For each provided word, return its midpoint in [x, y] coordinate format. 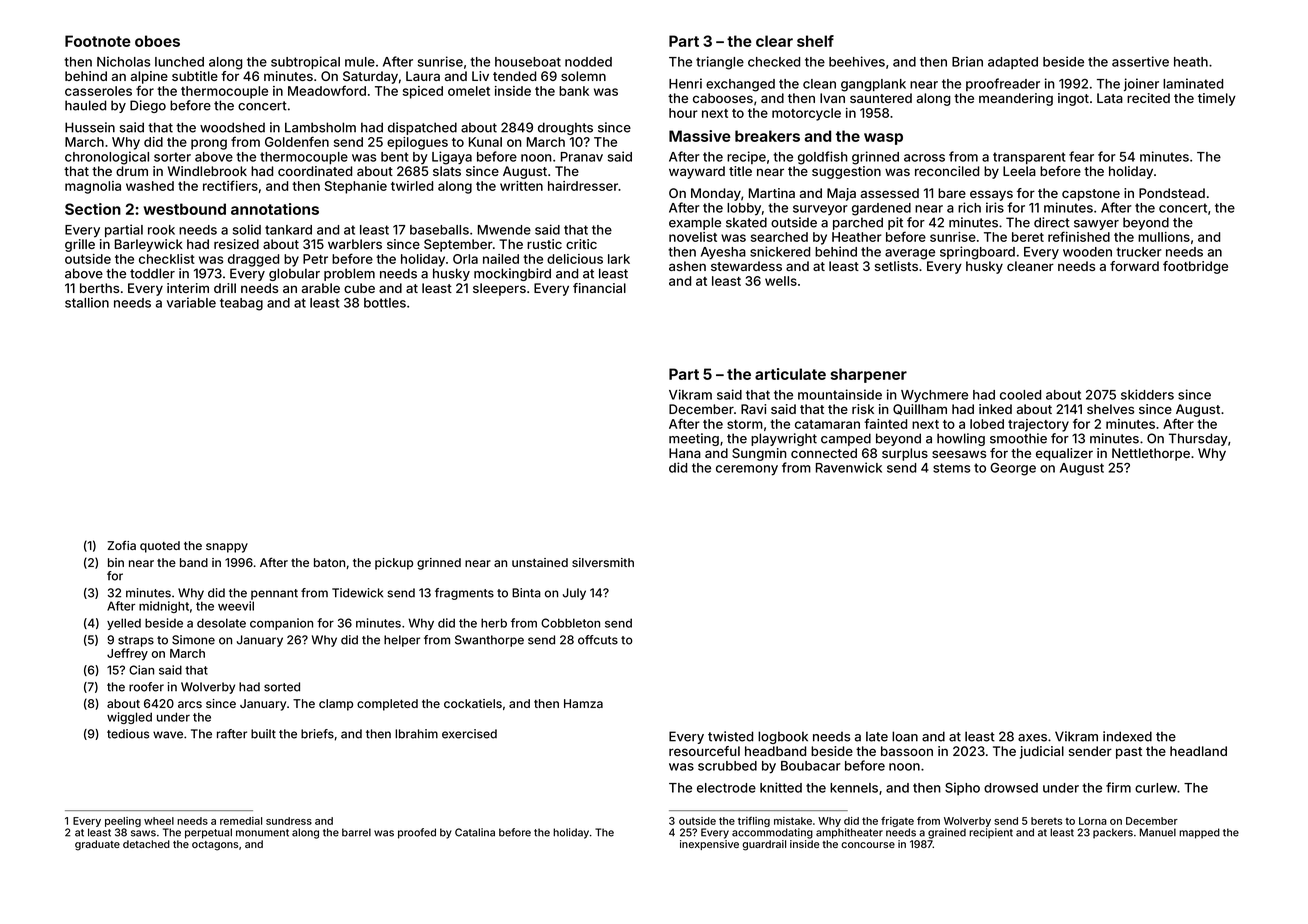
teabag [241, 304]
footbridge [1195, 267]
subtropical [305, 62]
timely [1217, 99]
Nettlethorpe [1151, 454]
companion [281, 624]
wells [781, 281]
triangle [720, 63]
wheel [159, 821]
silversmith [603, 562]
